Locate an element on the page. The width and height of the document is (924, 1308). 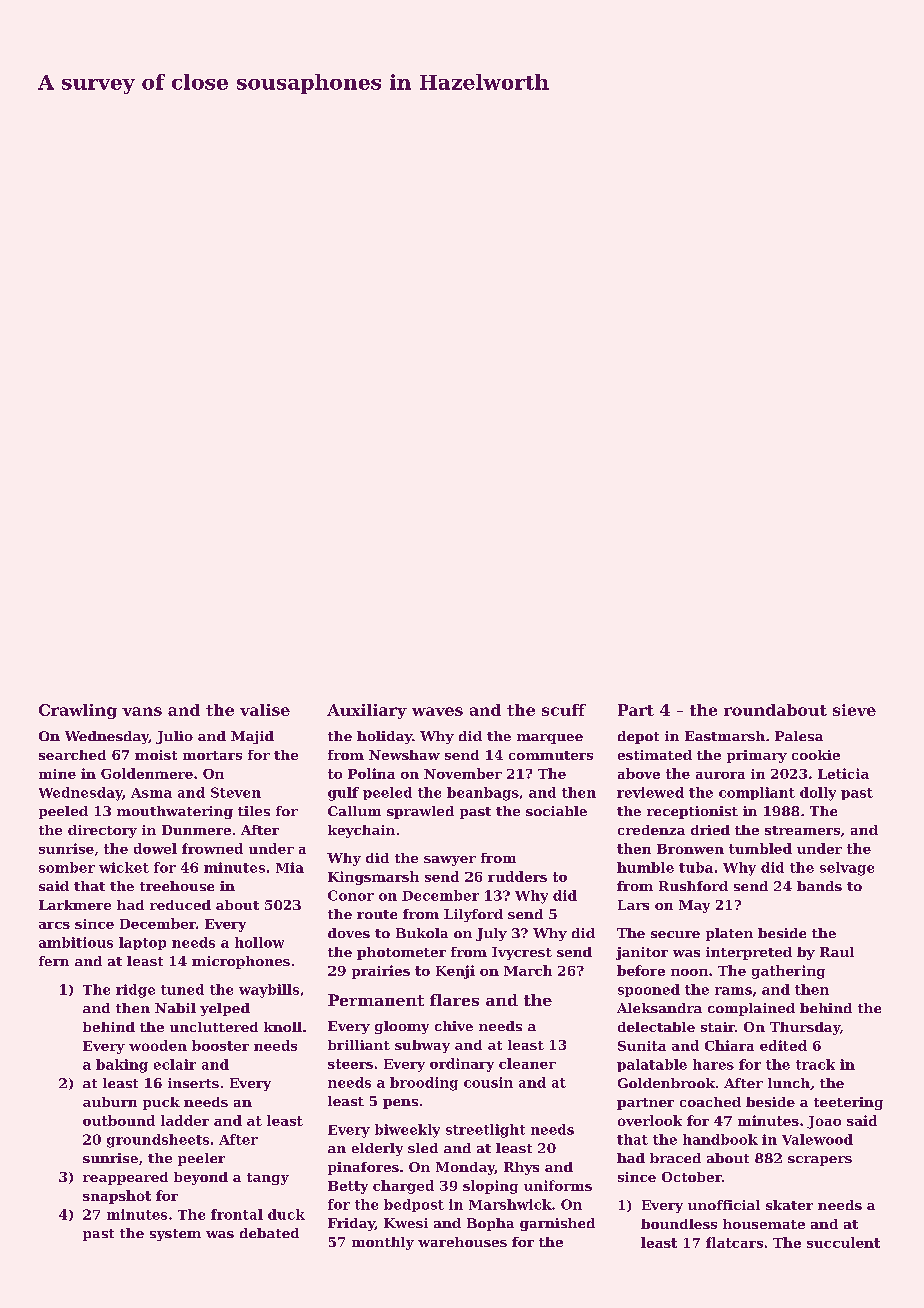
Goldenmere is located at coordinates (147, 773).
